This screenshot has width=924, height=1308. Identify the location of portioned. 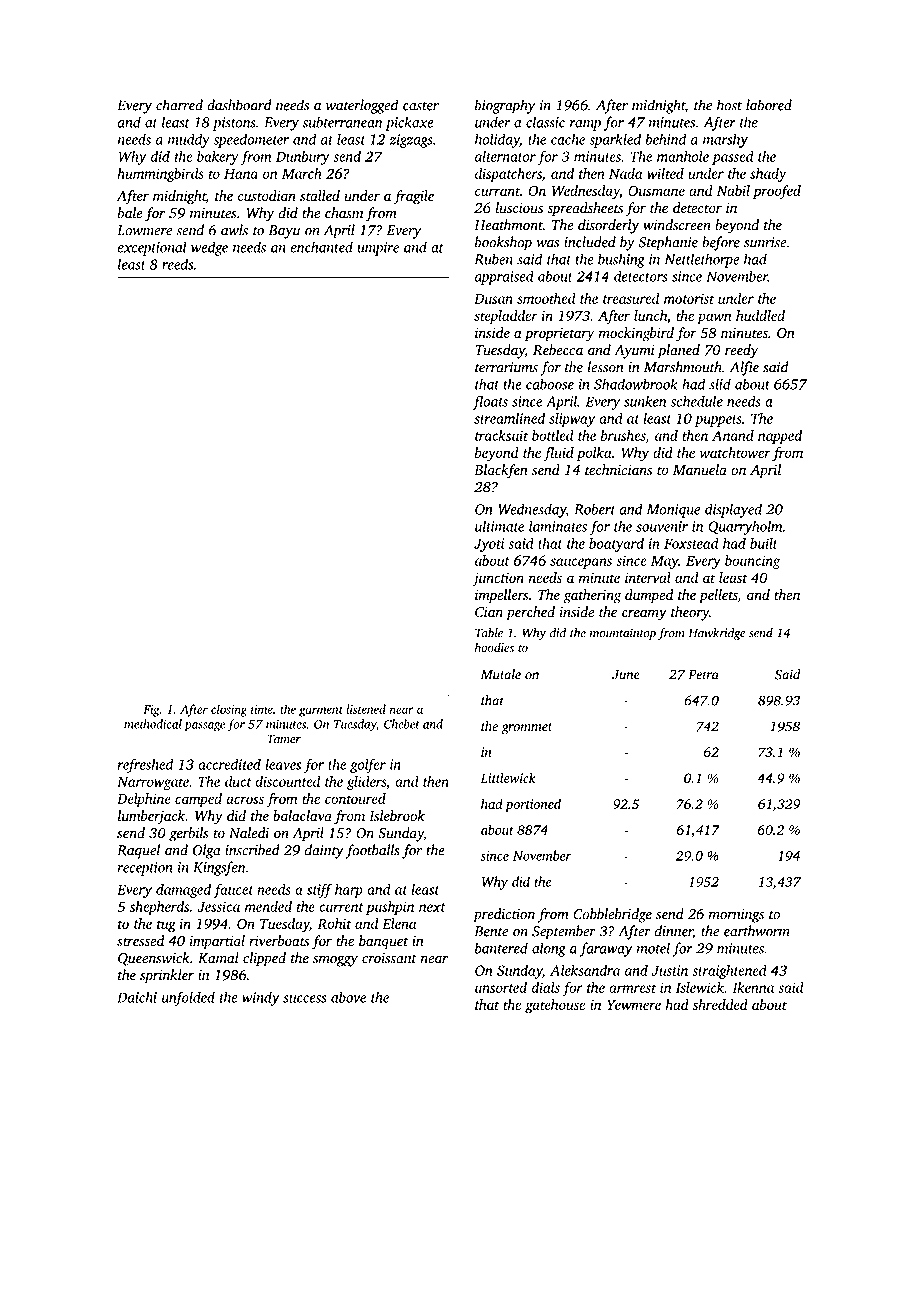
(533, 805).
